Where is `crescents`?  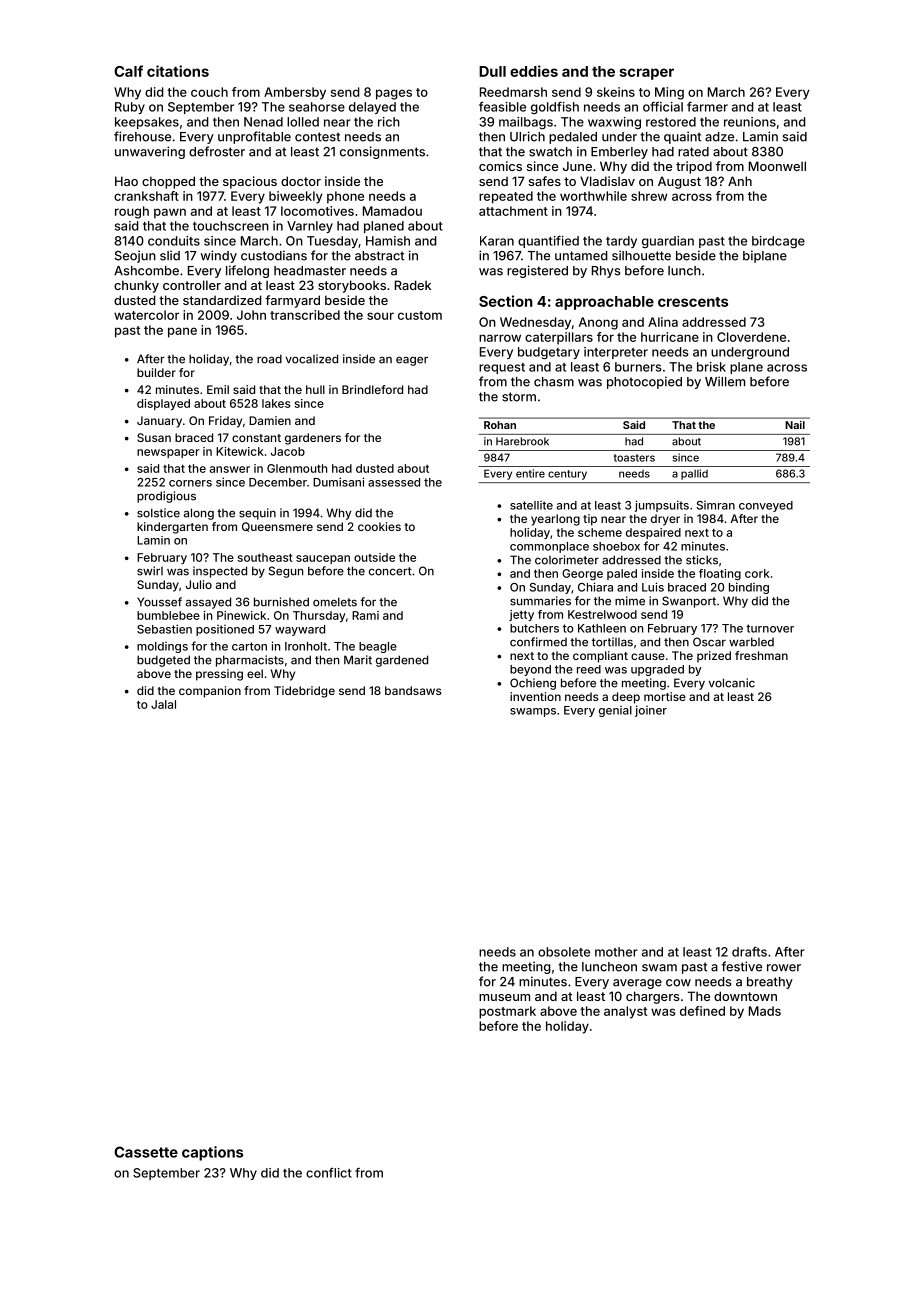
crescents is located at coordinates (693, 302).
